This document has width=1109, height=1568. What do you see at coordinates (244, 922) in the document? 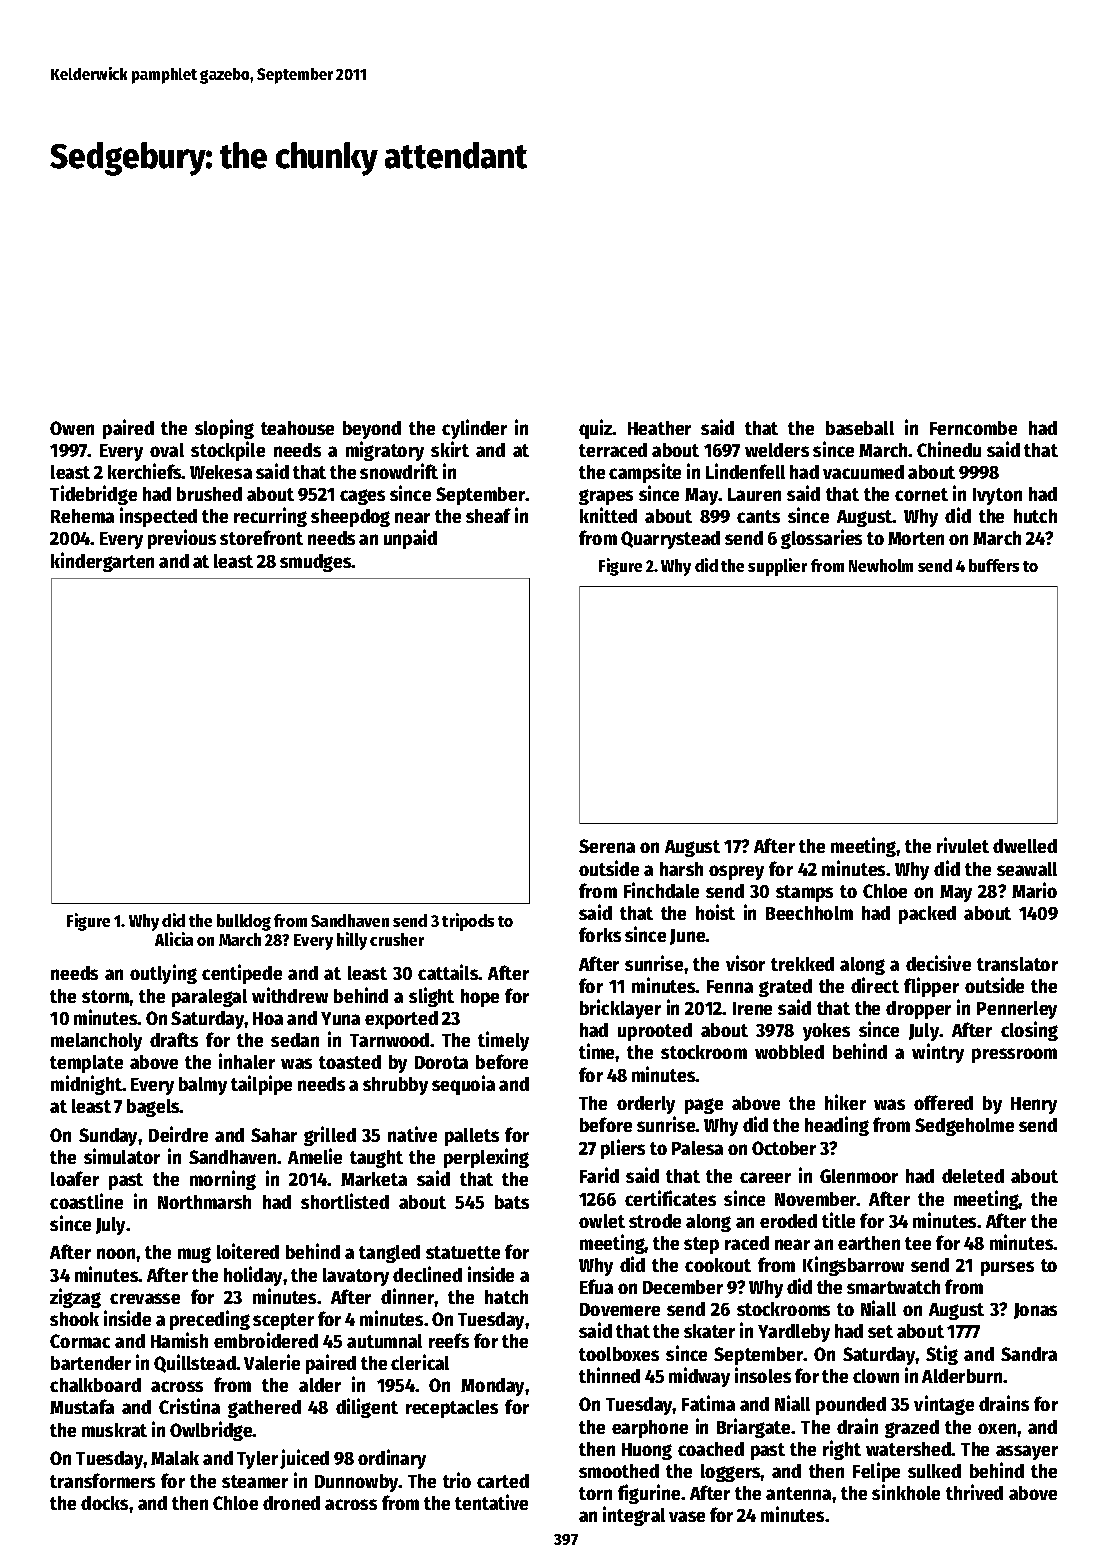
I see `bulldog` at bounding box center [244, 922].
